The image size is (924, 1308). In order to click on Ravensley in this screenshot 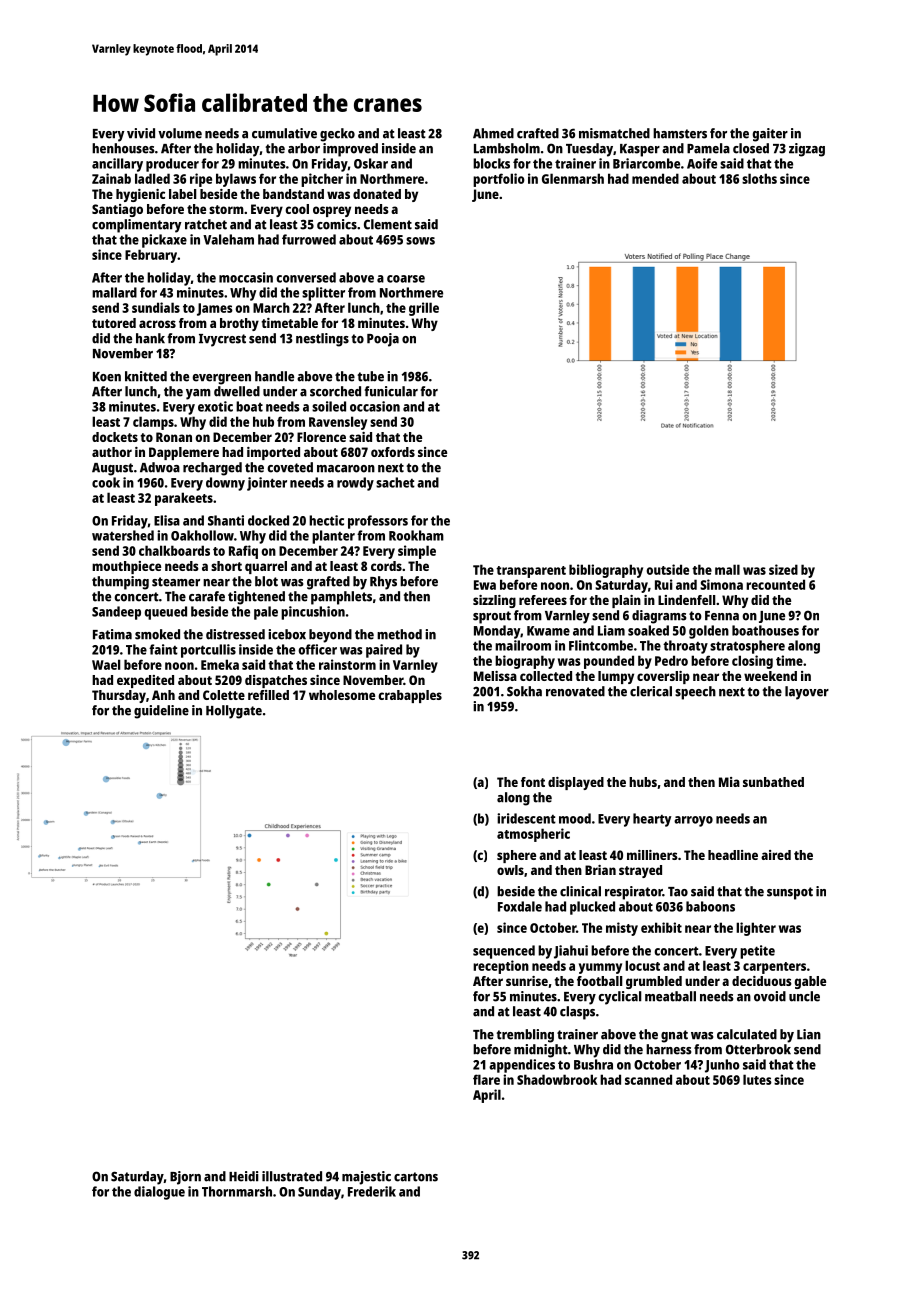, I will do `click(338, 423)`.
